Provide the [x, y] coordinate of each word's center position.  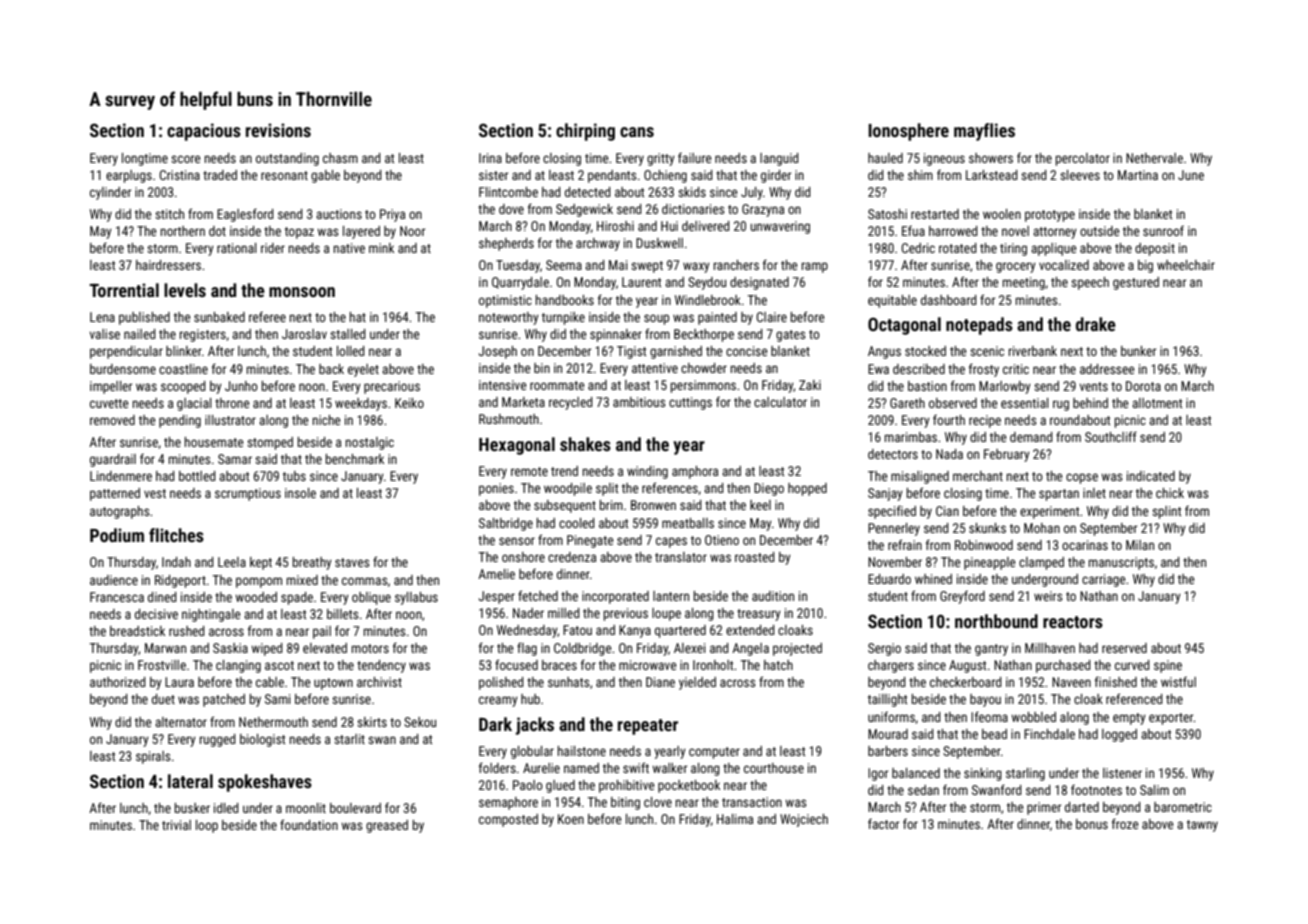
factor [883, 823]
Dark [495, 724]
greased [387, 826]
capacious [204, 132]
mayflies [984, 132]
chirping [585, 132]
